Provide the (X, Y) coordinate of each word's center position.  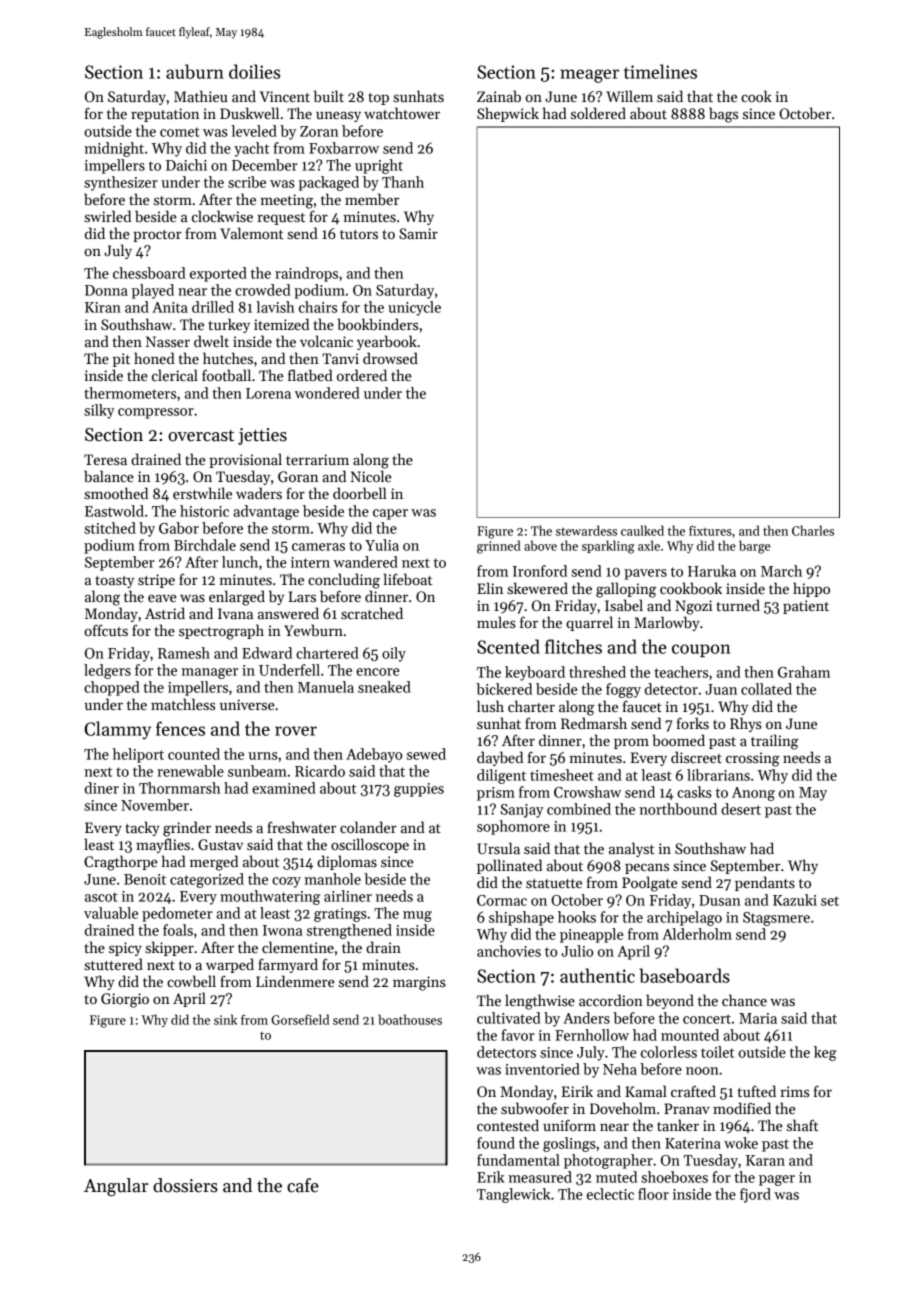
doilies (254, 71)
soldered (598, 113)
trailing (774, 742)
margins (419, 983)
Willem (629, 96)
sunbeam (257, 771)
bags (723, 115)
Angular (116, 1187)
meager (589, 76)
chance (744, 1000)
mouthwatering (270, 897)
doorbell (360, 493)
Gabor (179, 528)
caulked (642, 530)
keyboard (535, 673)
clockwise (222, 216)
